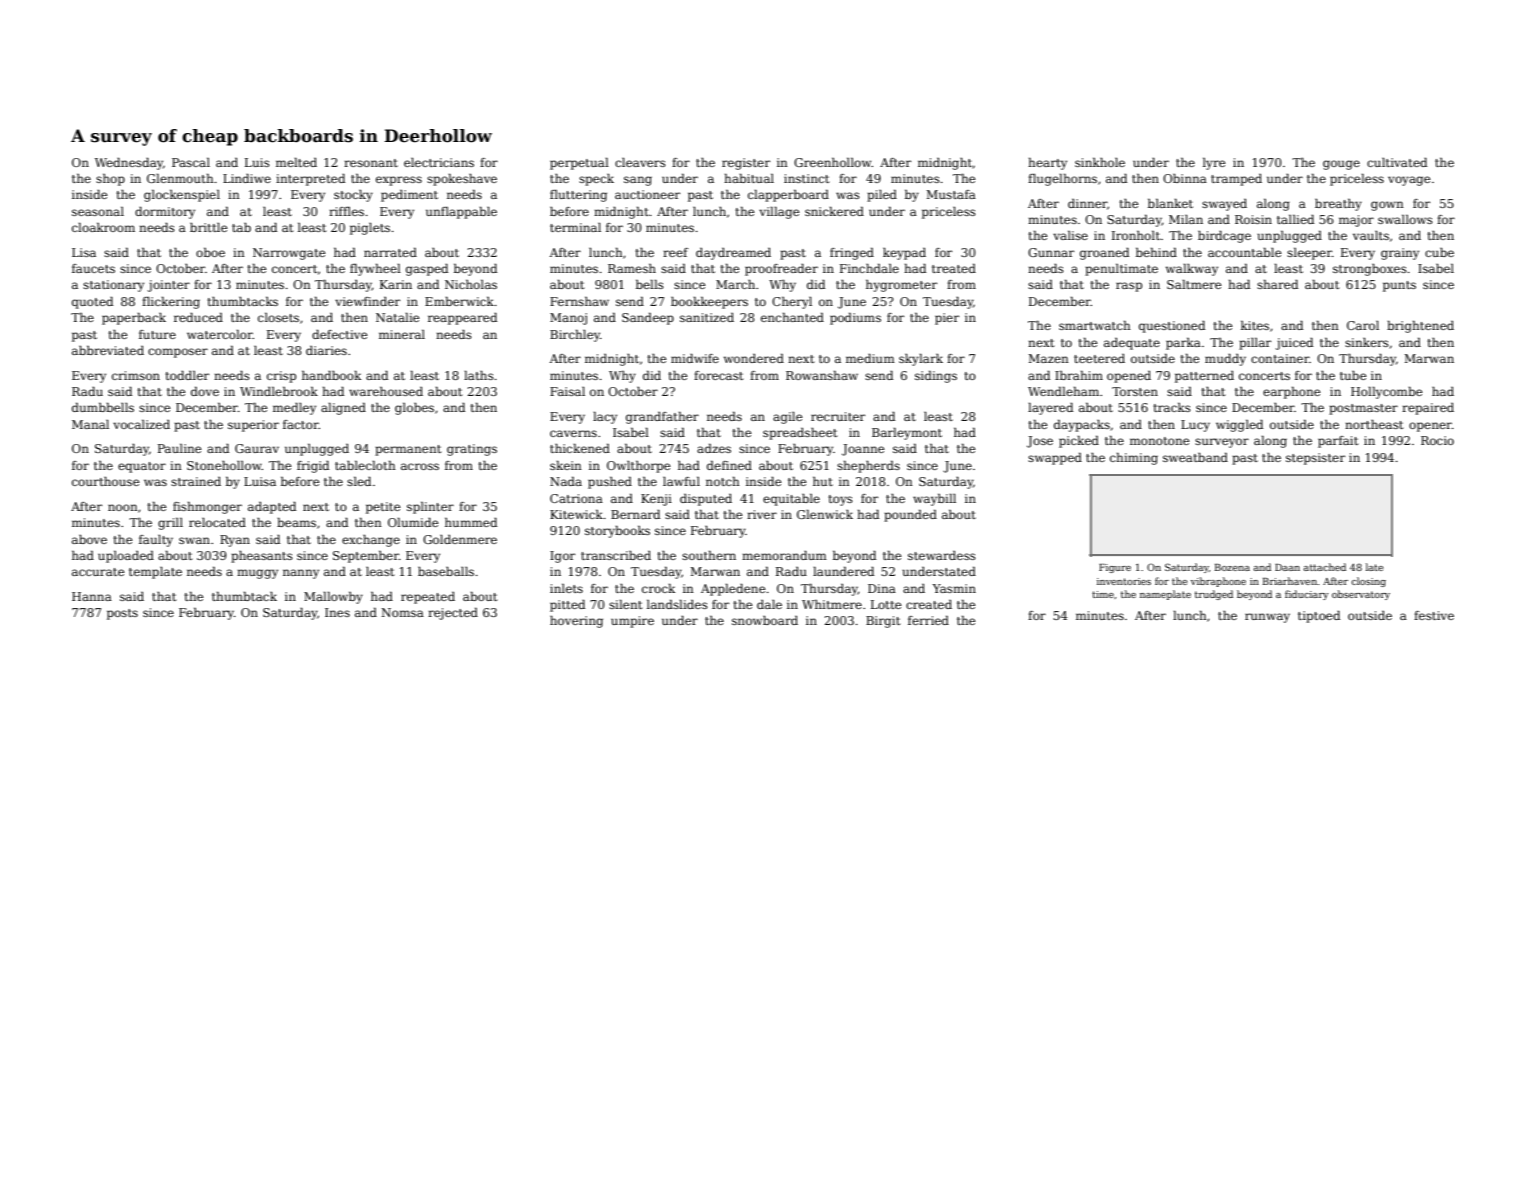  What do you see at coordinates (459, 301) in the screenshot?
I see `Emberwick` at bounding box center [459, 301].
